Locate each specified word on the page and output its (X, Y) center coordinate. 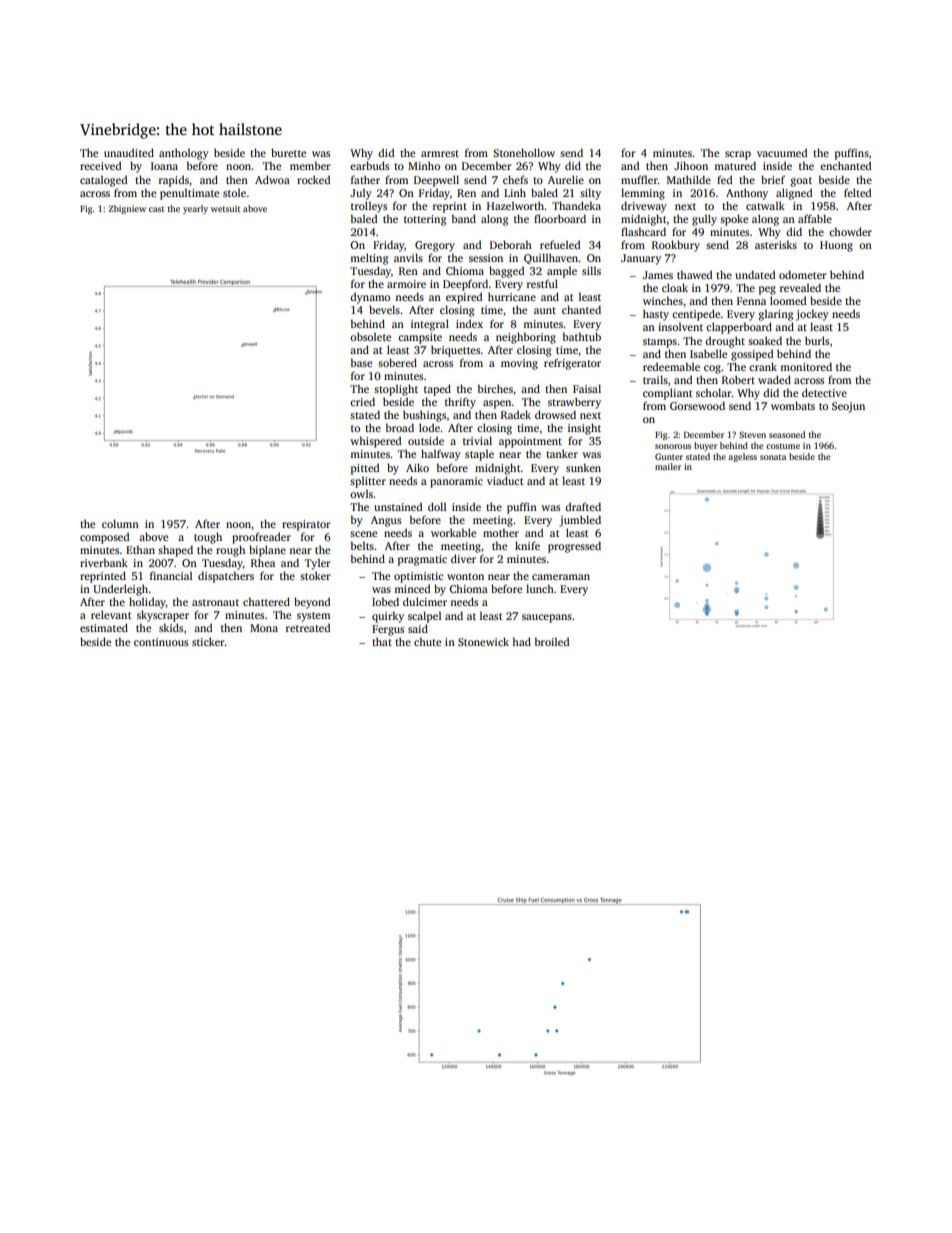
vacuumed (782, 152)
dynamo (370, 298)
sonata (773, 457)
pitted (365, 469)
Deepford (465, 285)
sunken (583, 467)
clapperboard (739, 328)
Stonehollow (524, 152)
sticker (208, 641)
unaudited (129, 152)
